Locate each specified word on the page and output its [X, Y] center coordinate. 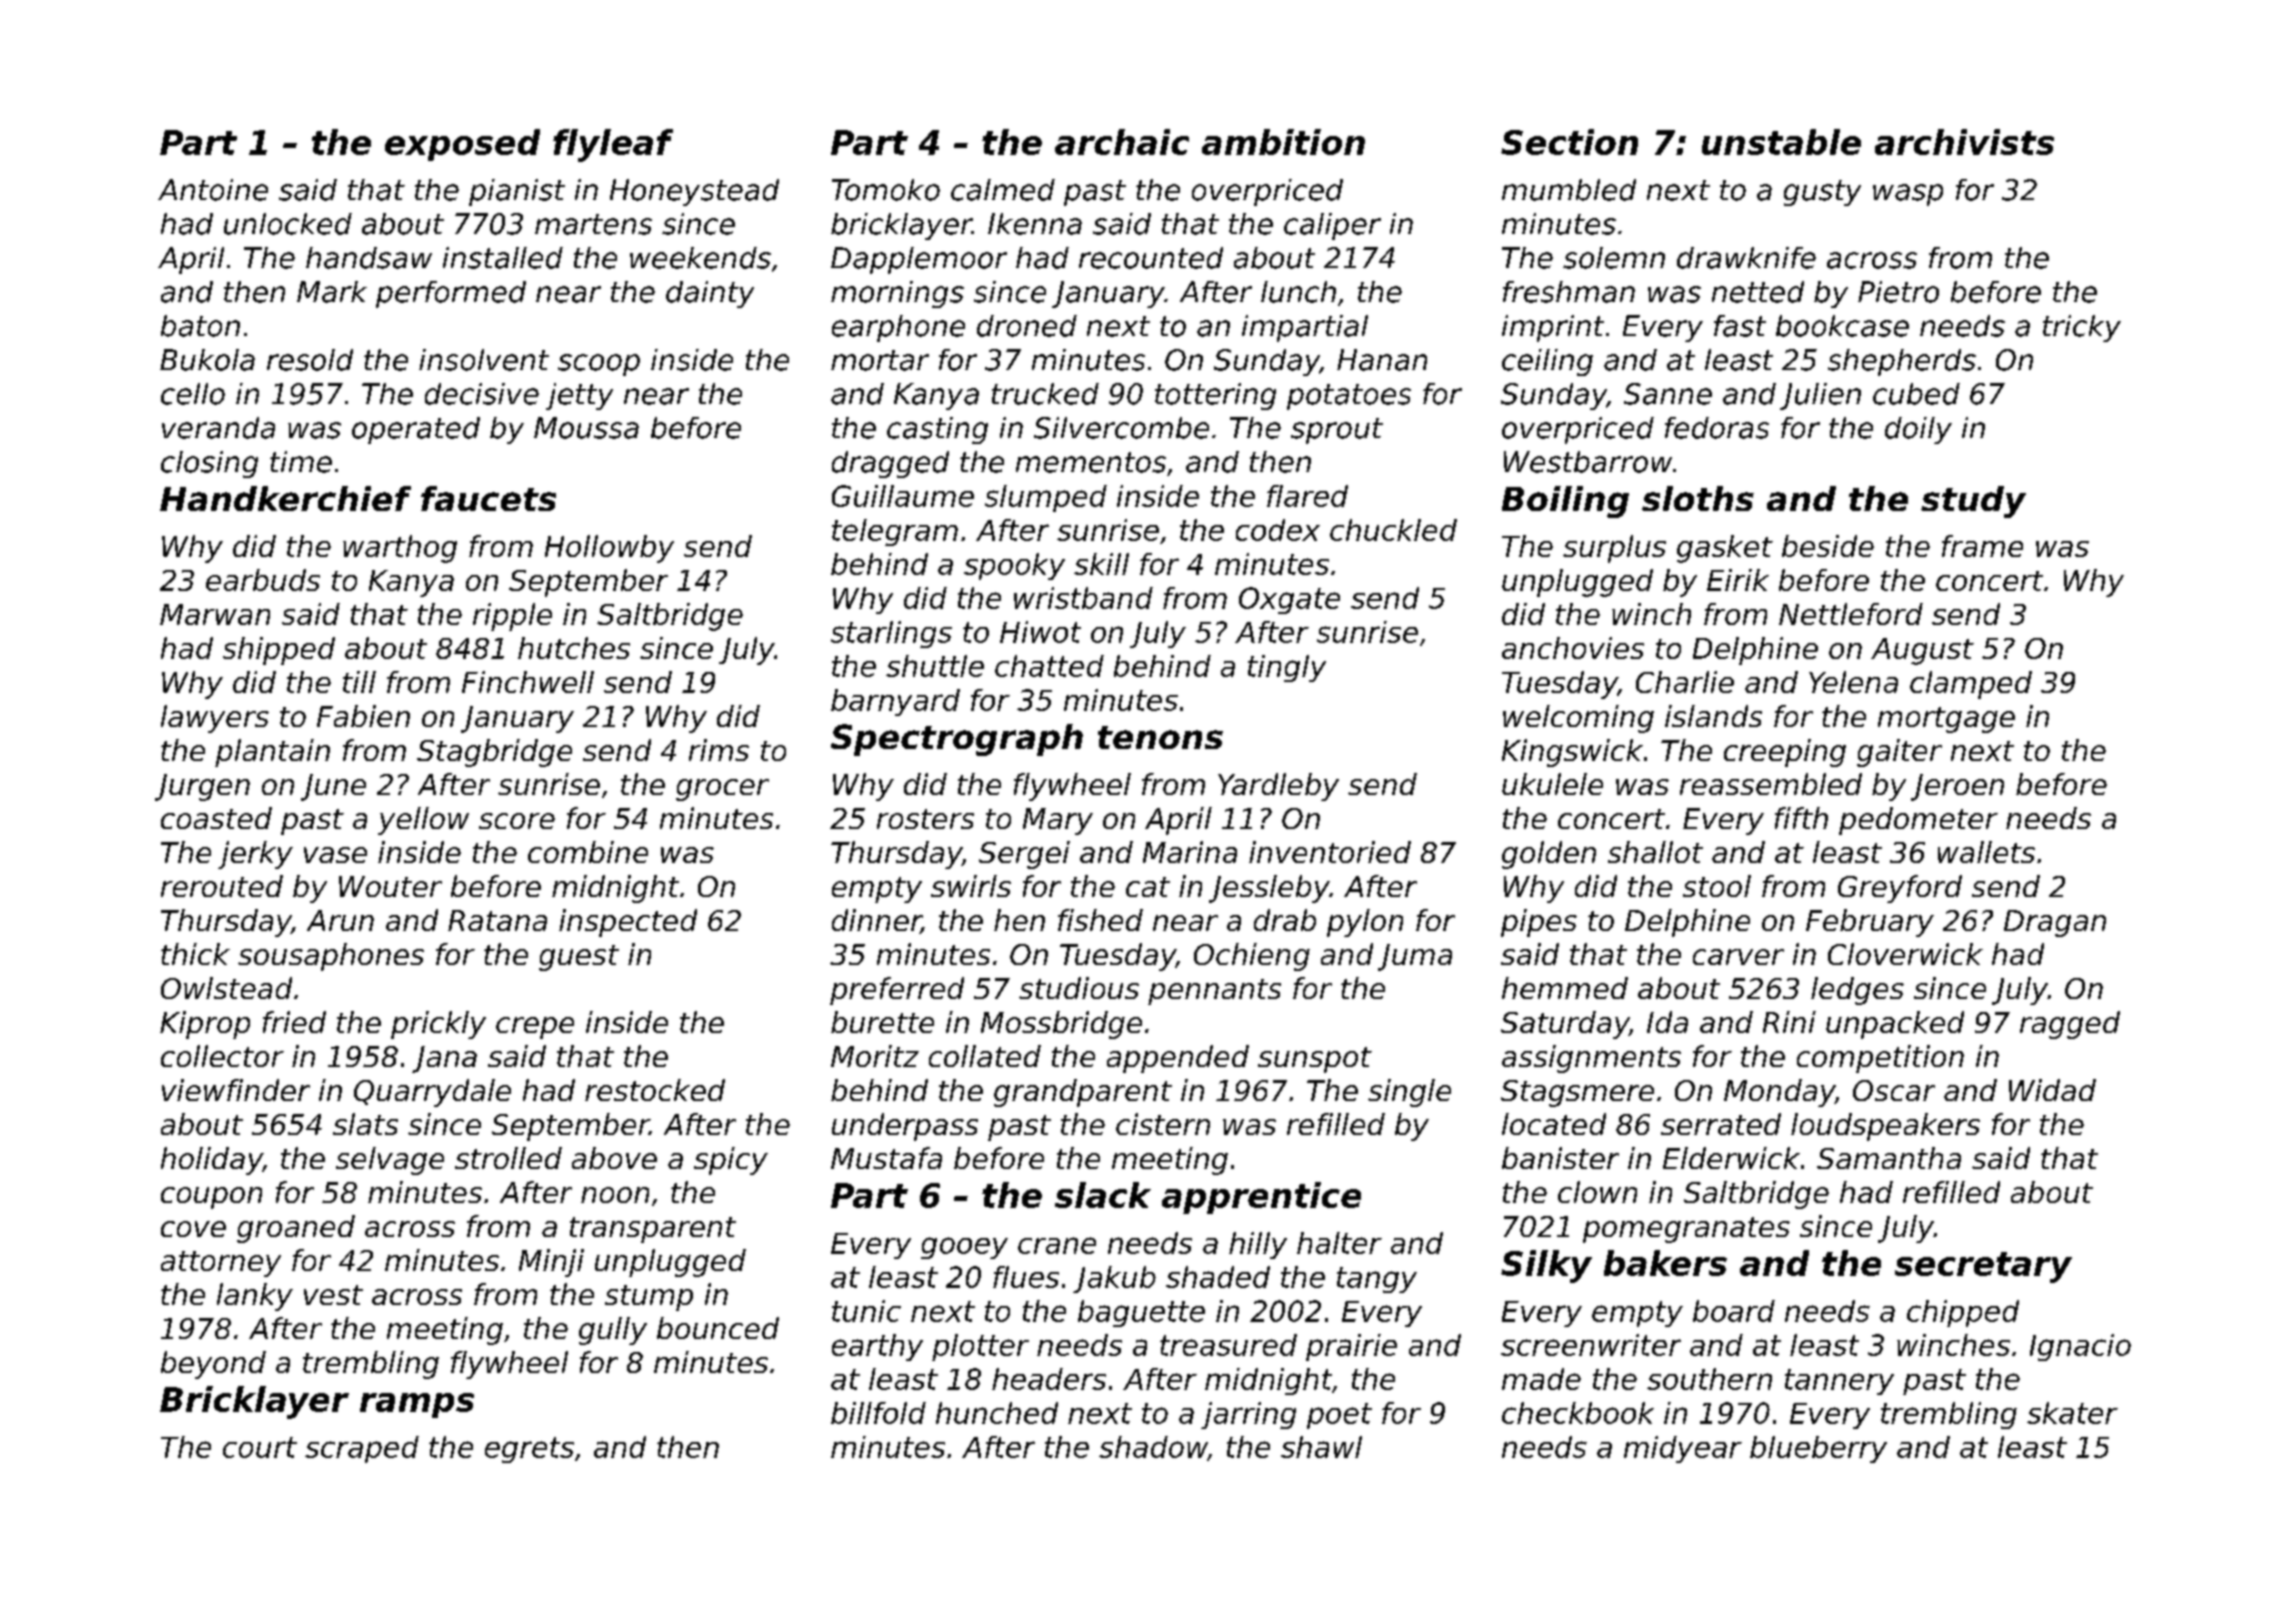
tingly [1287, 668]
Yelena [1853, 682]
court [260, 1447]
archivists [1964, 142]
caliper [1332, 226]
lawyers [215, 719]
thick [195, 954]
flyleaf [613, 145]
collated [985, 1056]
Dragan [2055, 923]
